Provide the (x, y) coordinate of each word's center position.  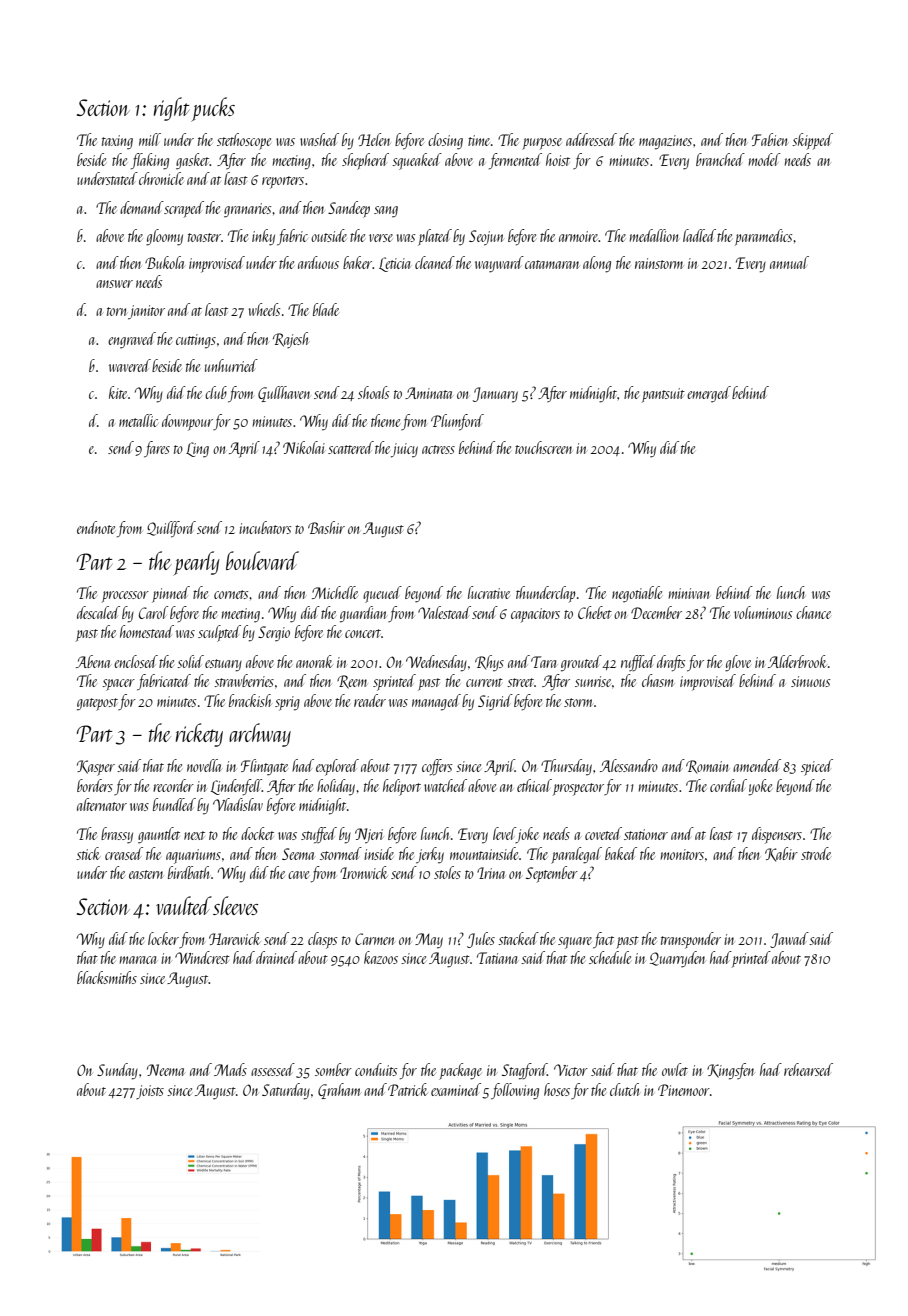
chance (813, 612)
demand (142, 207)
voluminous (763, 612)
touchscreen (543, 447)
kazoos (381, 957)
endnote (96, 527)
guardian (363, 614)
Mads (230, 1069)
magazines (665, 142)
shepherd (365, 161)
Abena (93, 661)
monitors (682, 854)
